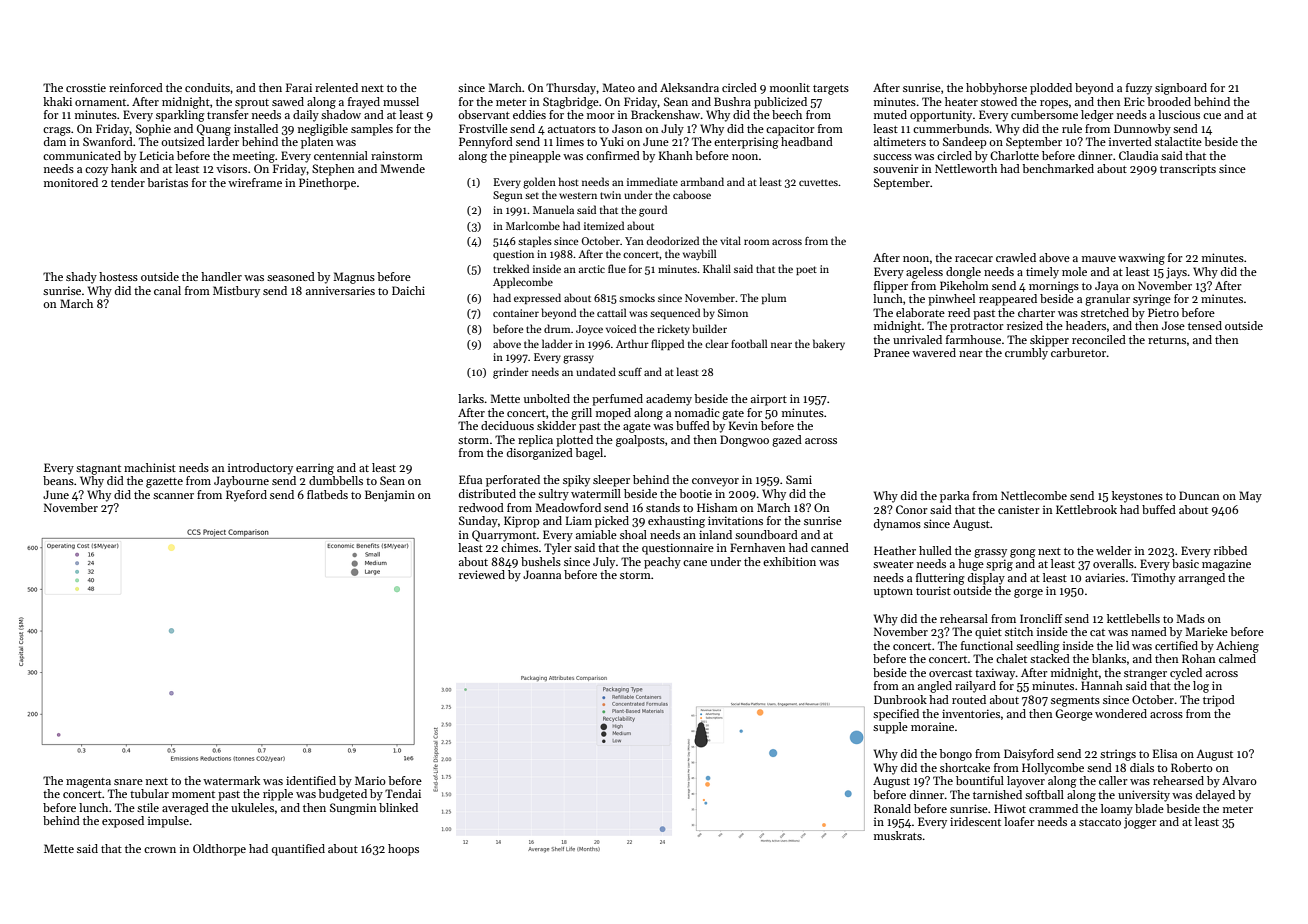 This screenshot has height=924, width=1308. Describe the element at coordinates (173, 496) in the screenshot. I see `scanner` at that location.
